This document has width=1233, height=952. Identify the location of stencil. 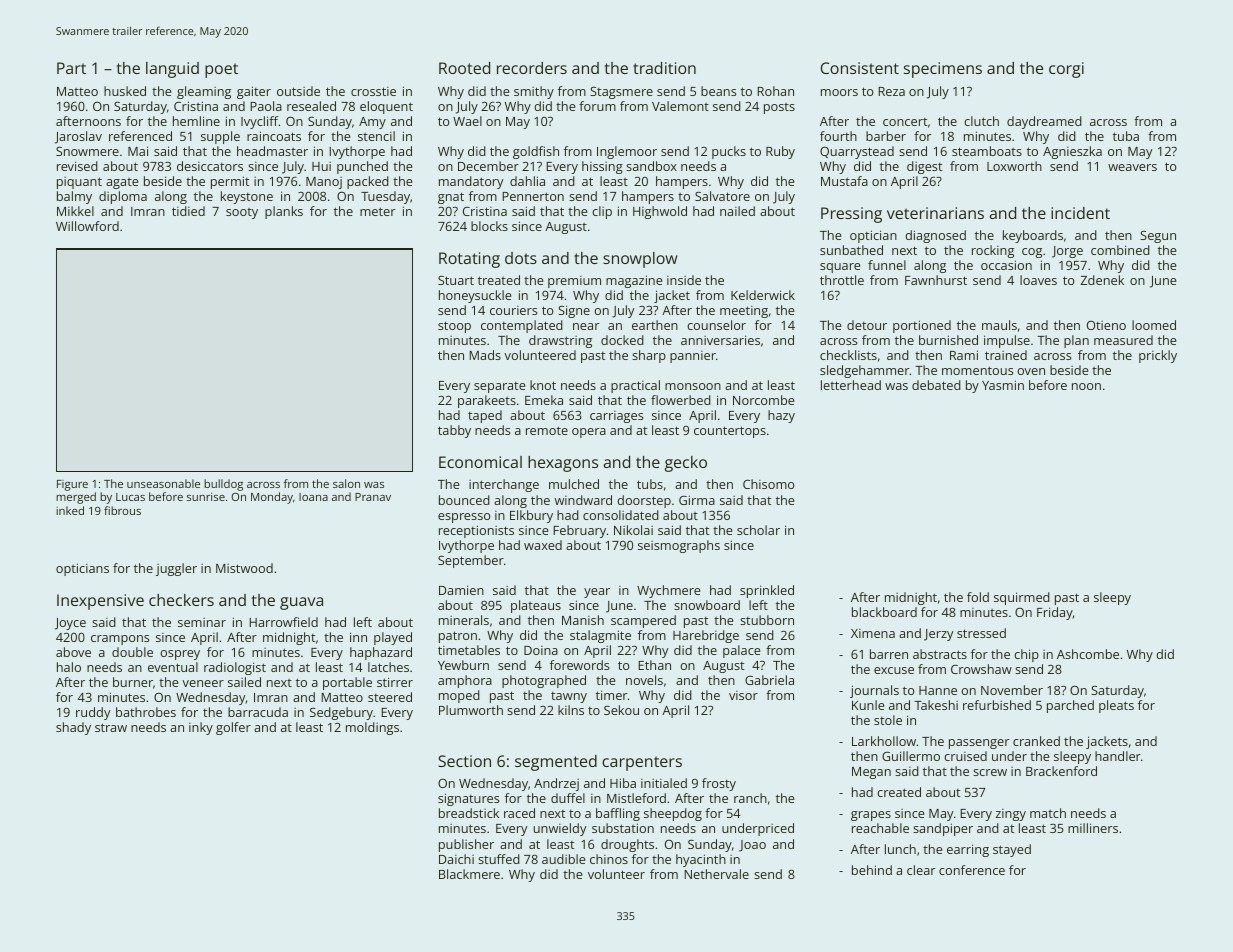
(376, 136).
